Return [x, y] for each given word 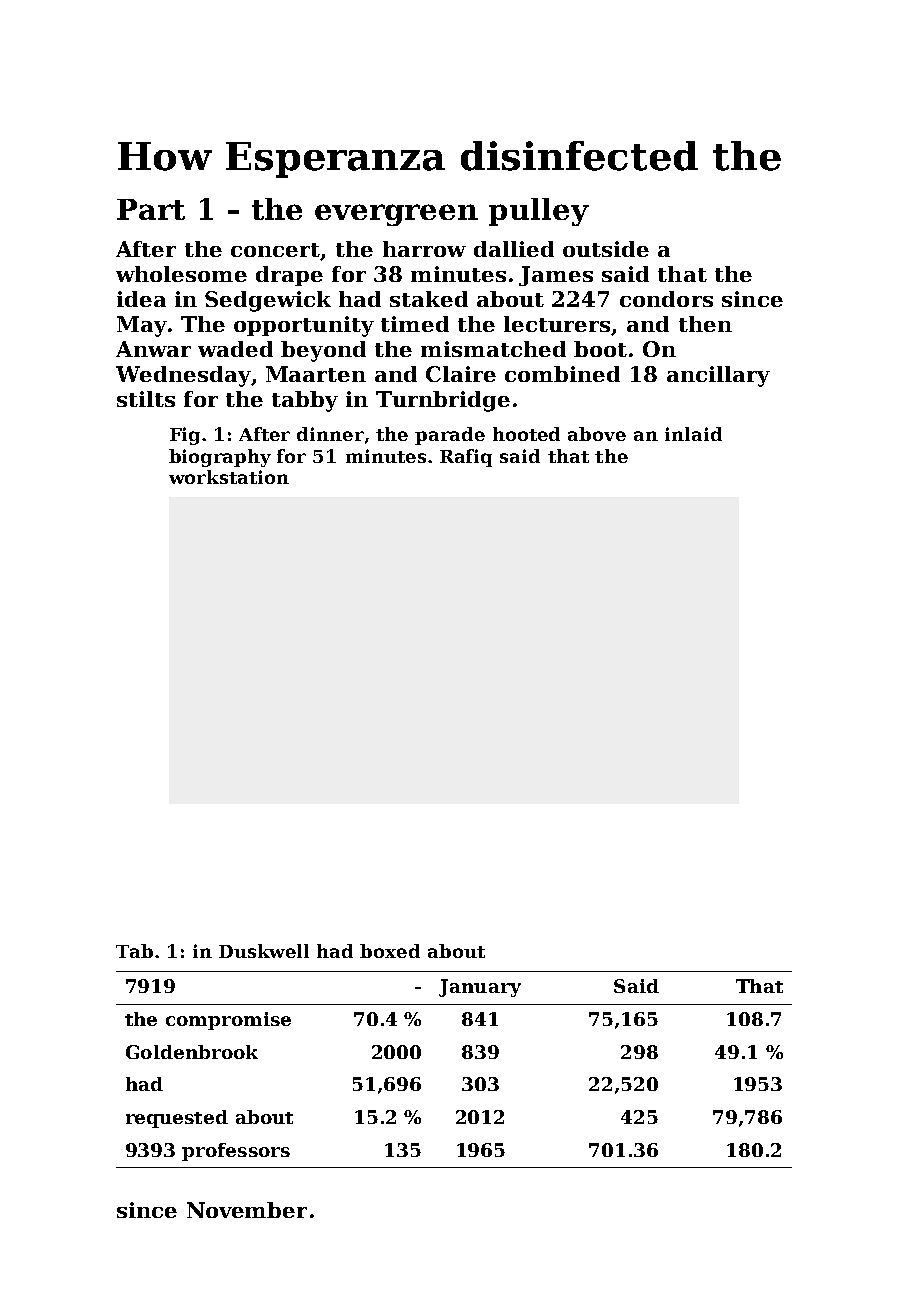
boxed [390, 951]
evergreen [396, 215]
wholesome [181, 274]
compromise [228, 1021]
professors [236, 1152]
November [247, 1210]
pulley [539, 212]
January [480, 988]
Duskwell [264, 951]
